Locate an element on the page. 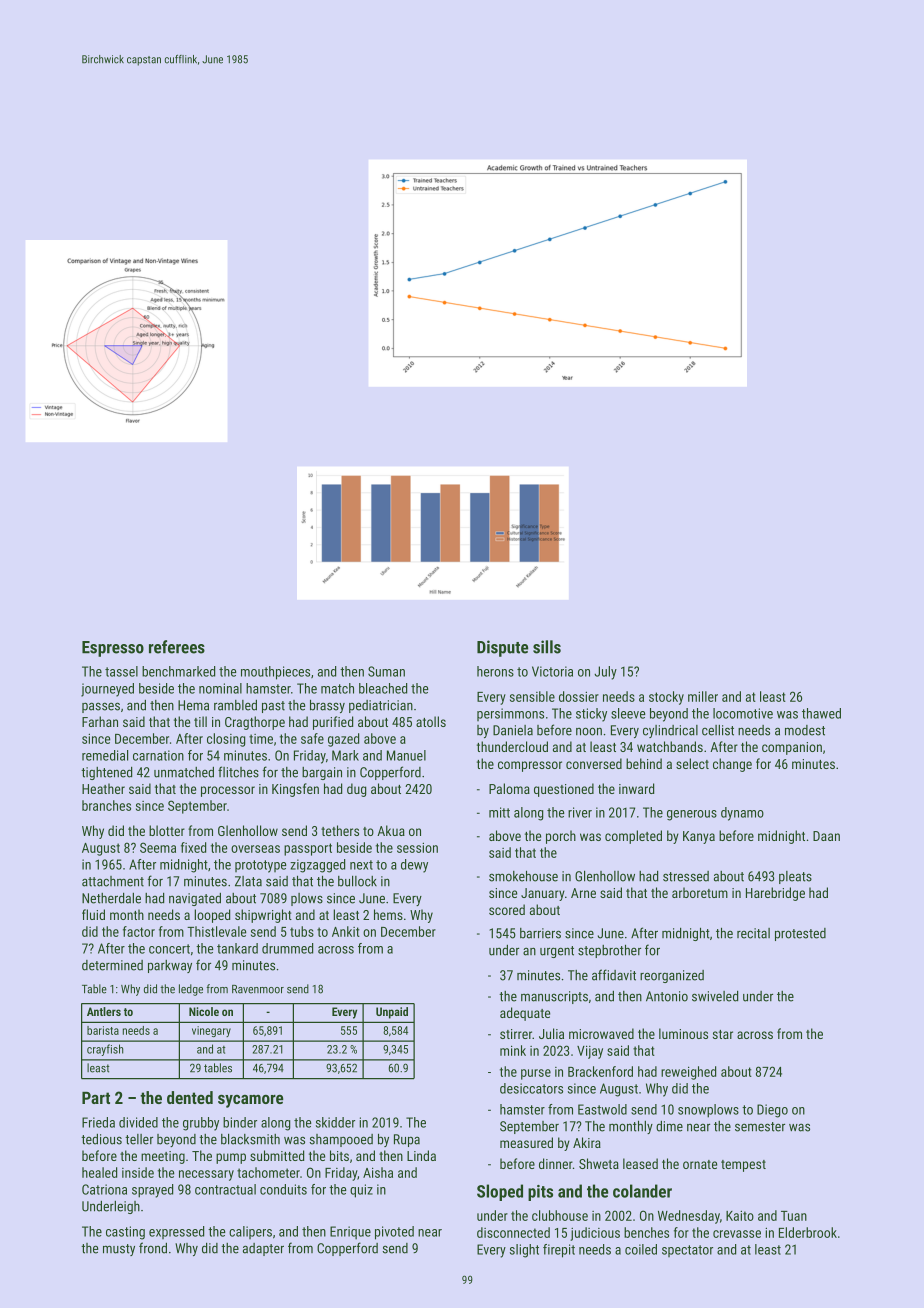  passes is located at coordinates (101, 707).
